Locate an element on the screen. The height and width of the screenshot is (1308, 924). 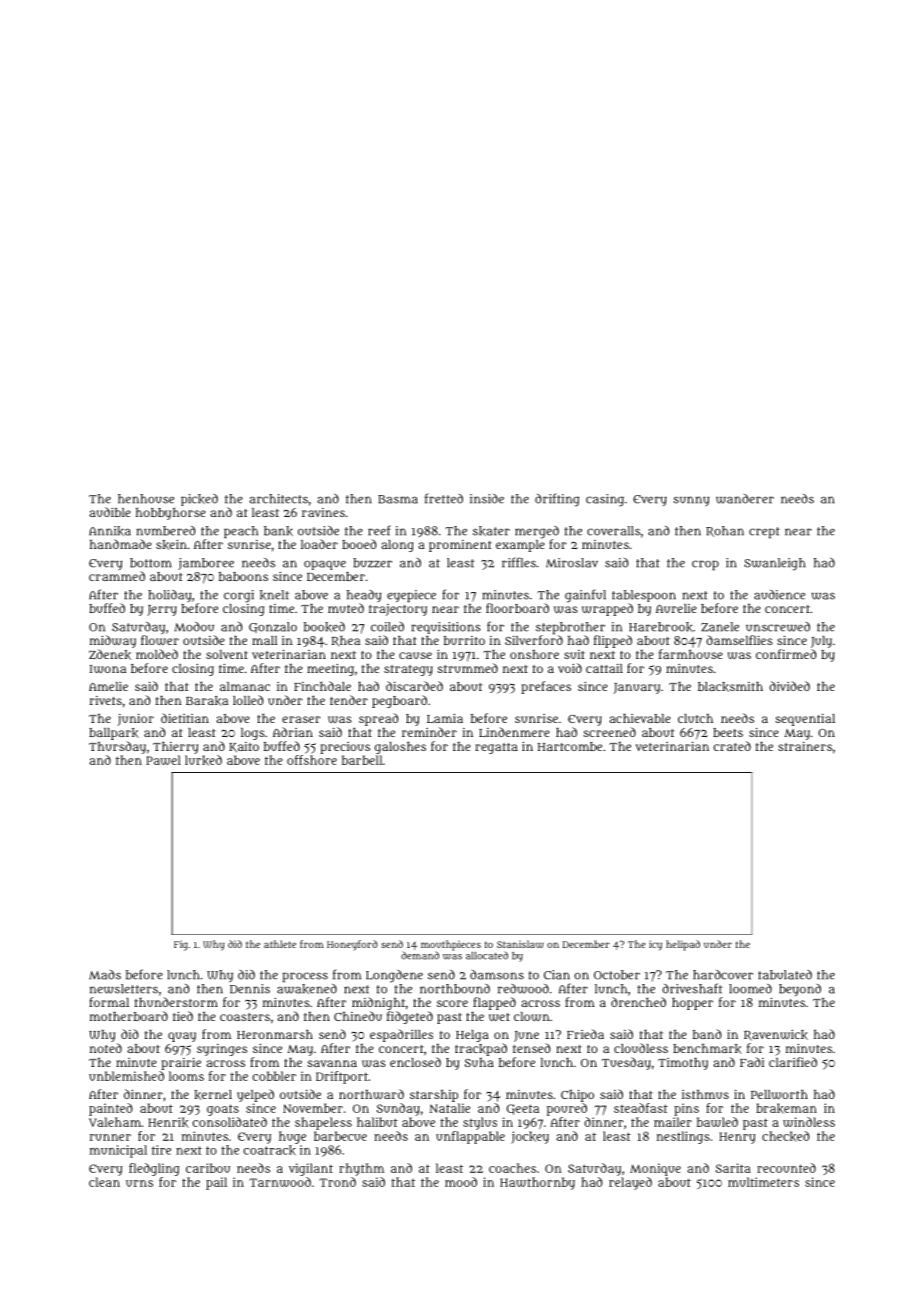
unflappable is located at coordinates (470, 1137).
